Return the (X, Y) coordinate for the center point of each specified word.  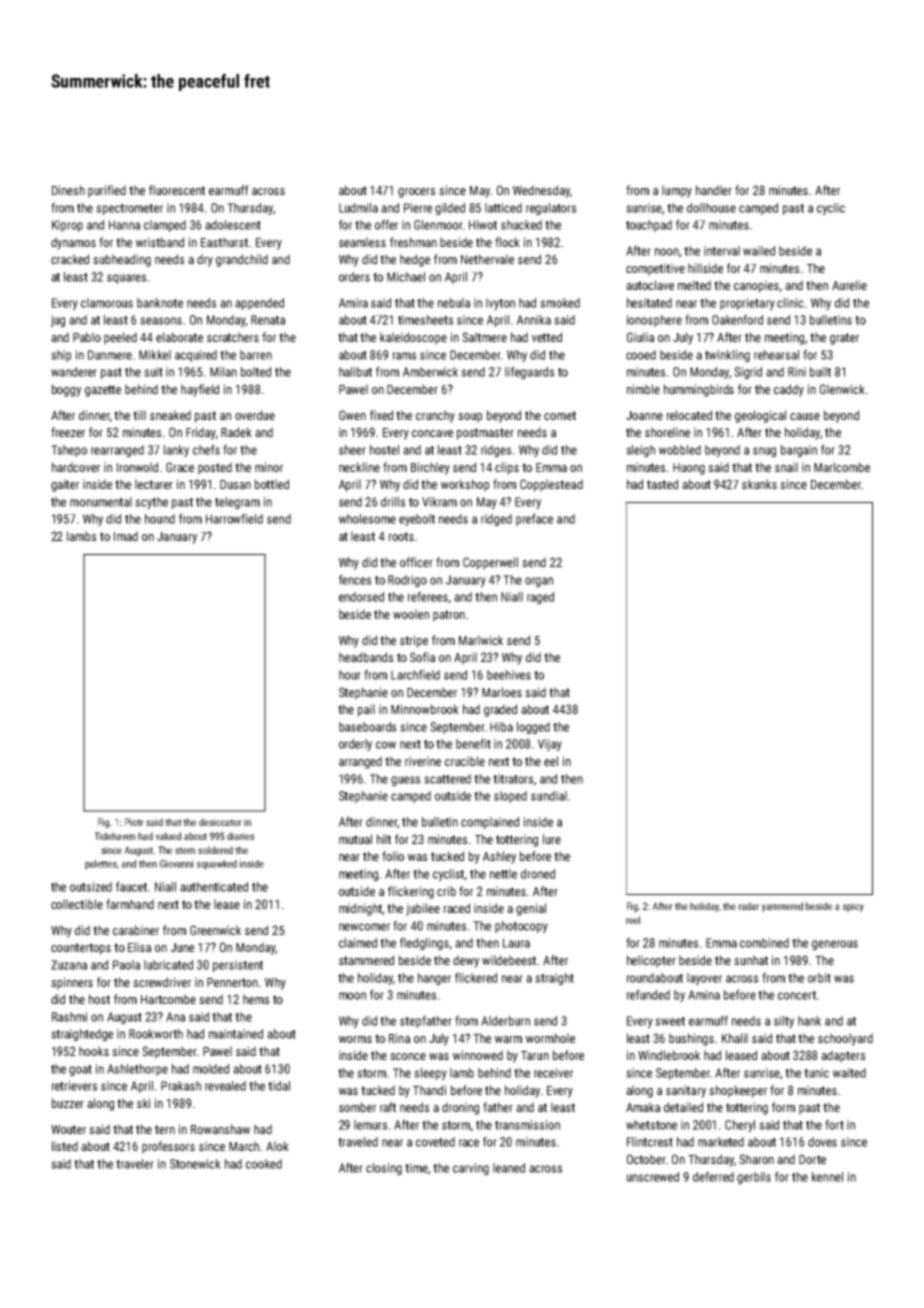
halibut (355, 372)
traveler (135, 1164)
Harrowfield (234, 518)
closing (384, 1169)
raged (540, 598)
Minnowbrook (425, 709)
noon (667, 252)
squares (126, 279)
